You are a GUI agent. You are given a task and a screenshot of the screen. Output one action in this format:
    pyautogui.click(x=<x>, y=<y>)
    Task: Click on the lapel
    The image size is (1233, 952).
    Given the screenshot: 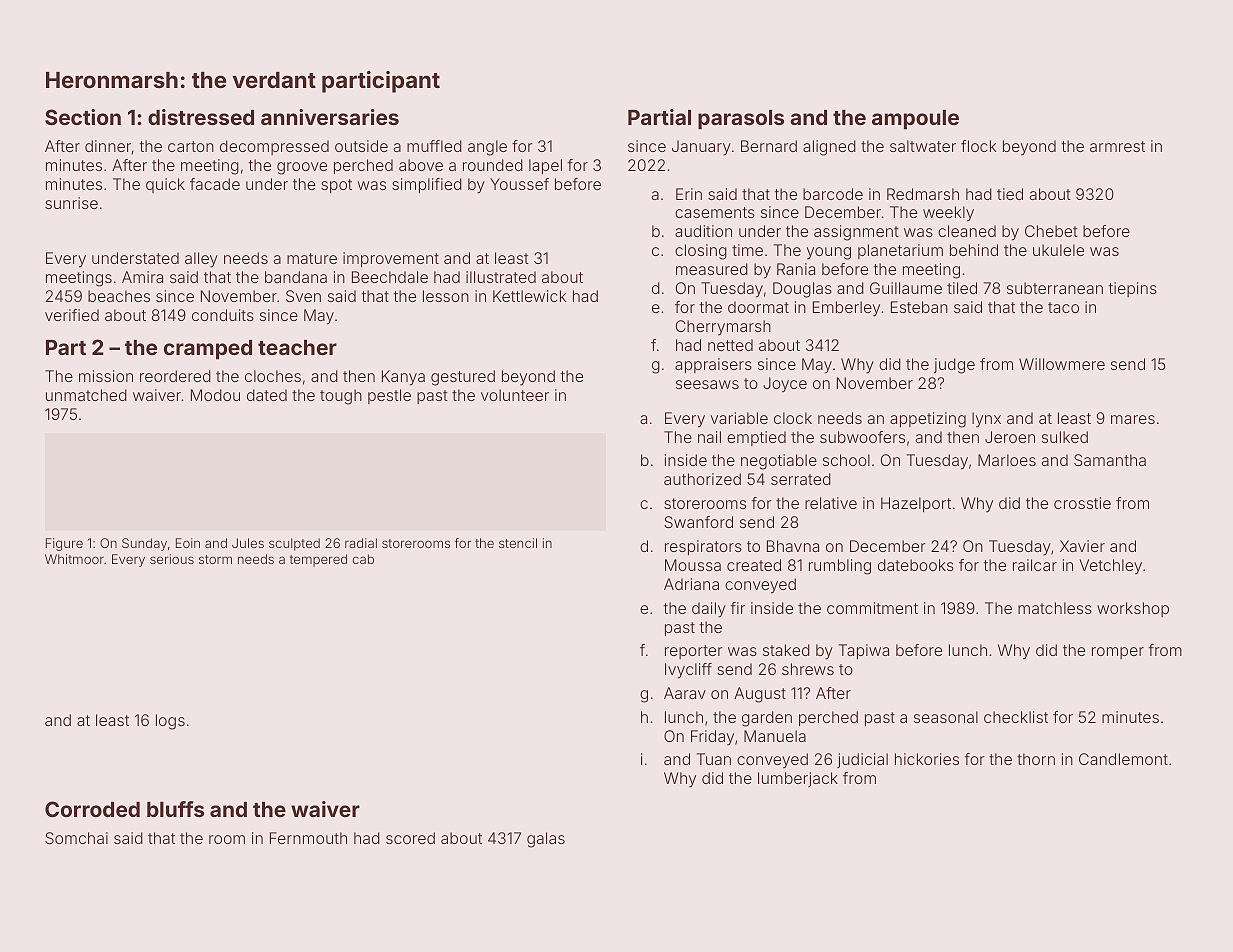 What is the action you would take?
    pyautogui.click(x=545, y=166)
